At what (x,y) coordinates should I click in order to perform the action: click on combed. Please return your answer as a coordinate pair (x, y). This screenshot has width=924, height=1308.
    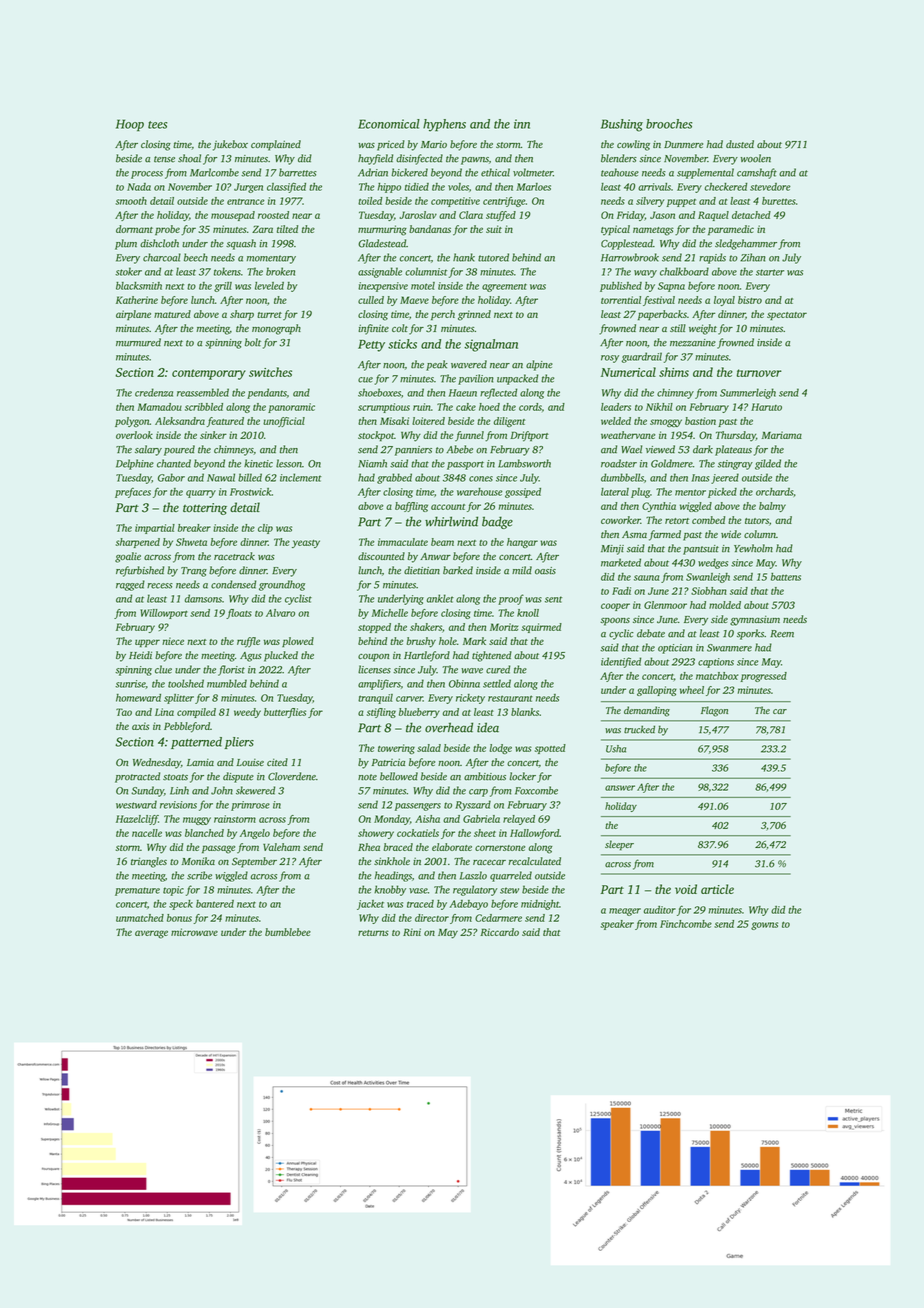
    Looking at the image, I should click on (708, 520).
